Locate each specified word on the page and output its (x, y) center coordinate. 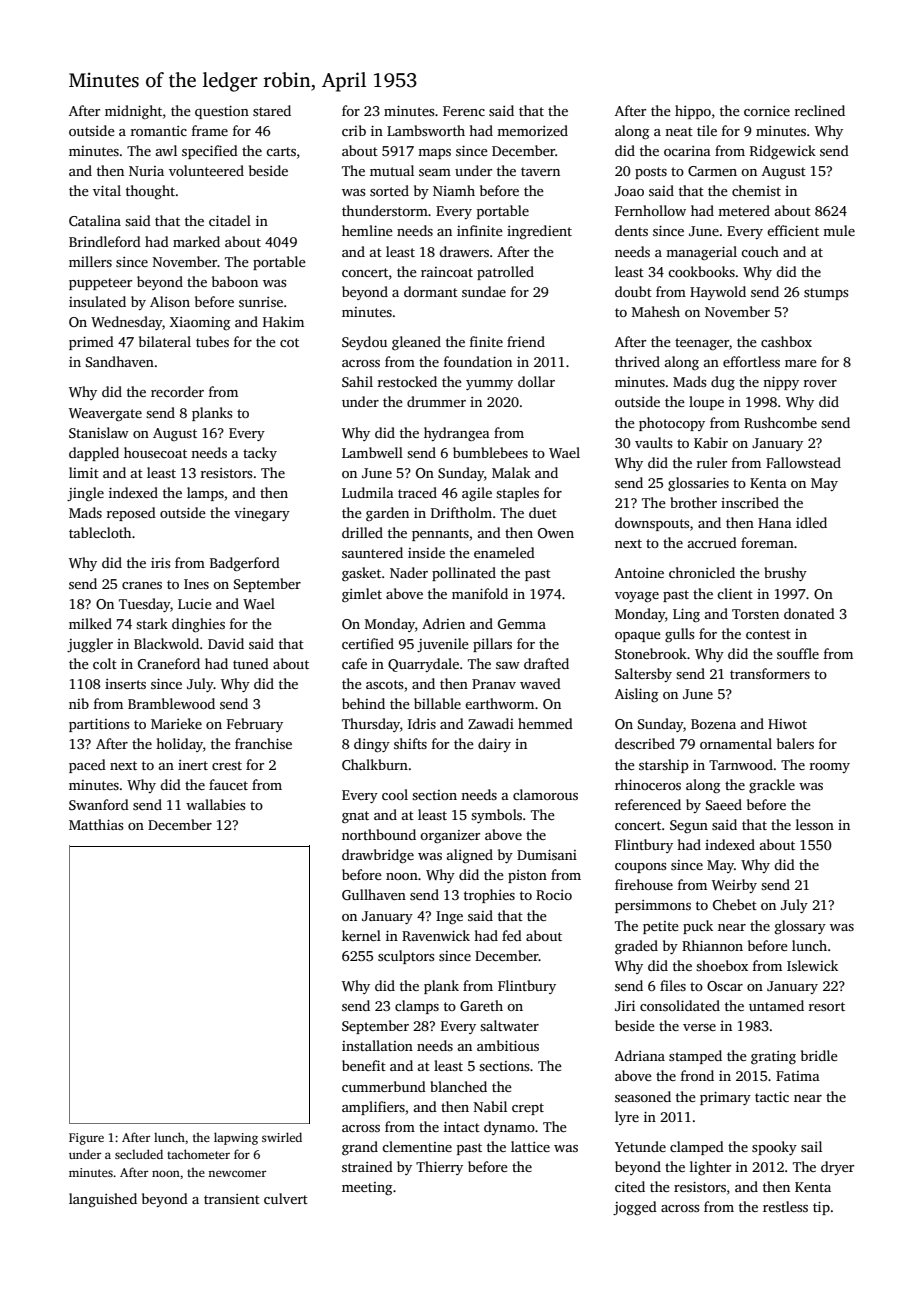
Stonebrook (651, 653)
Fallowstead (803, 462)
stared (272, 110)
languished (103, 1200)
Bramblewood (171, 703)
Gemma (522, 624)
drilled (362, 532)
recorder (177, 391)
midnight (133, 112)
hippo (693, 112)
